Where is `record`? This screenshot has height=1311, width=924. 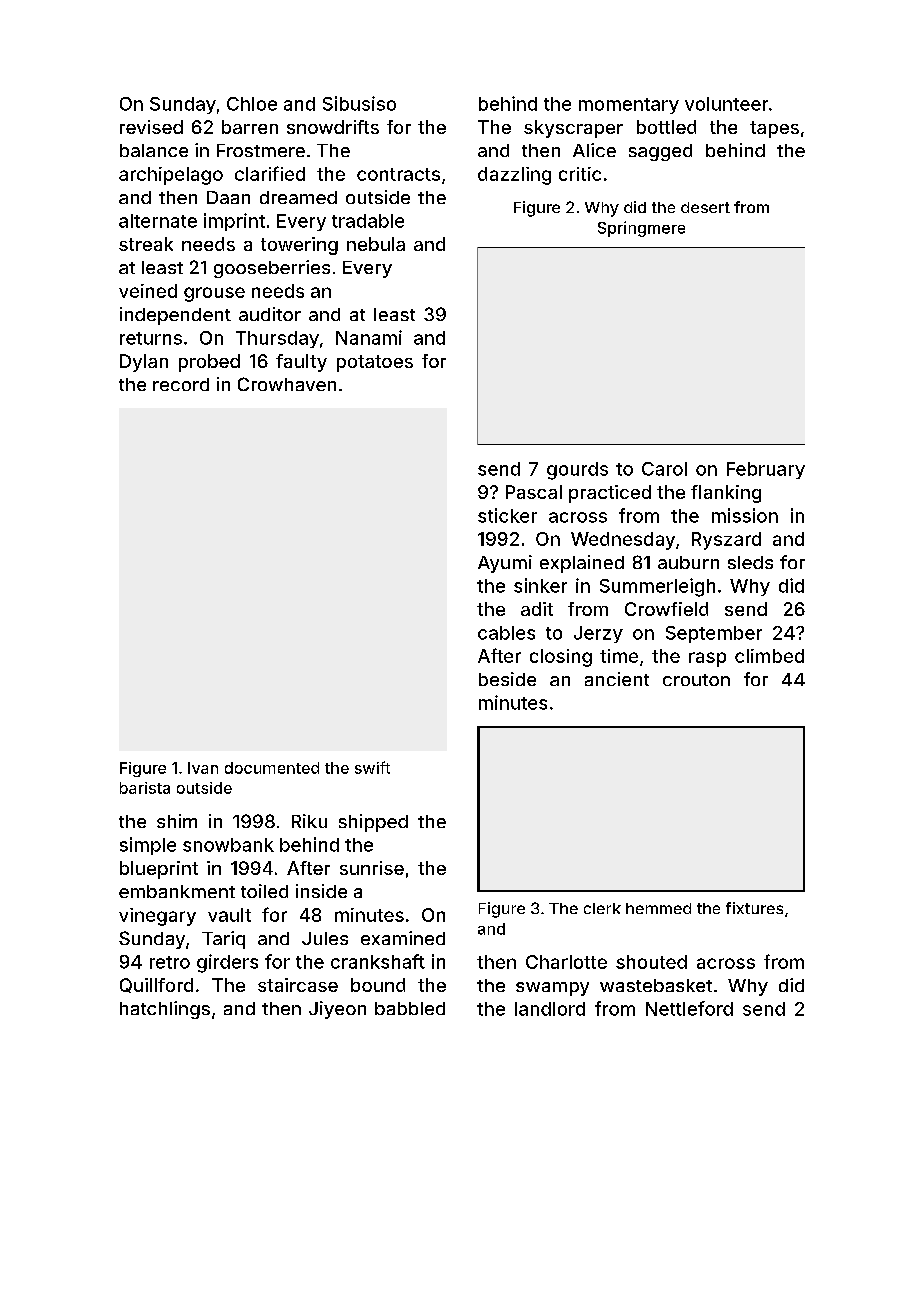 record is located at coordinates (181, 384).
